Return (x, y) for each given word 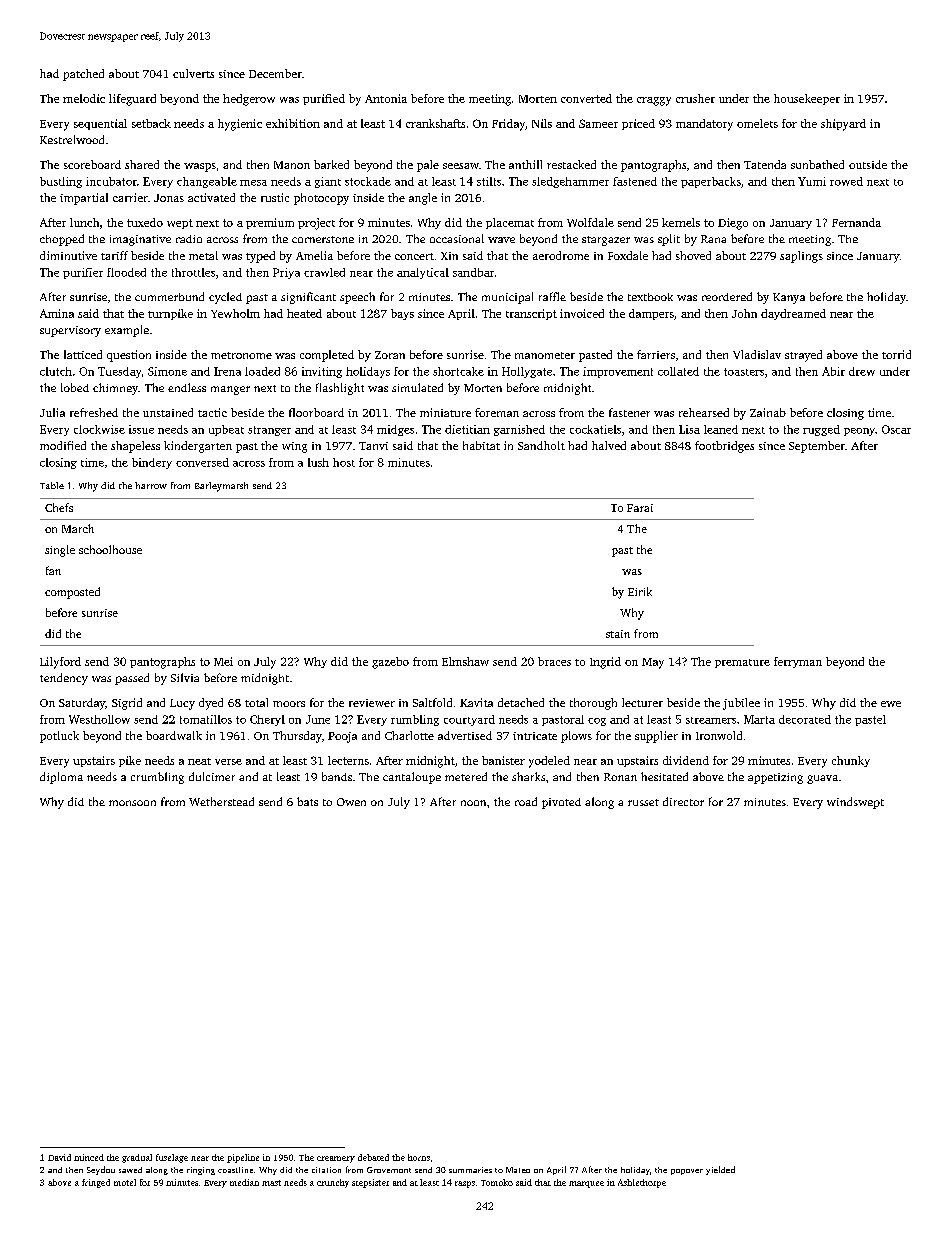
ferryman (798, 662)
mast (271, 1183)
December (275, 73)
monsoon (132, 803)
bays (402, 314)
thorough (593, 704)
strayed (803, 356)
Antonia (386, 98)
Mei (223, 661)
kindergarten (198, 447)
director (683, 801)
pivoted (561, 803)
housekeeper (807, 99)
